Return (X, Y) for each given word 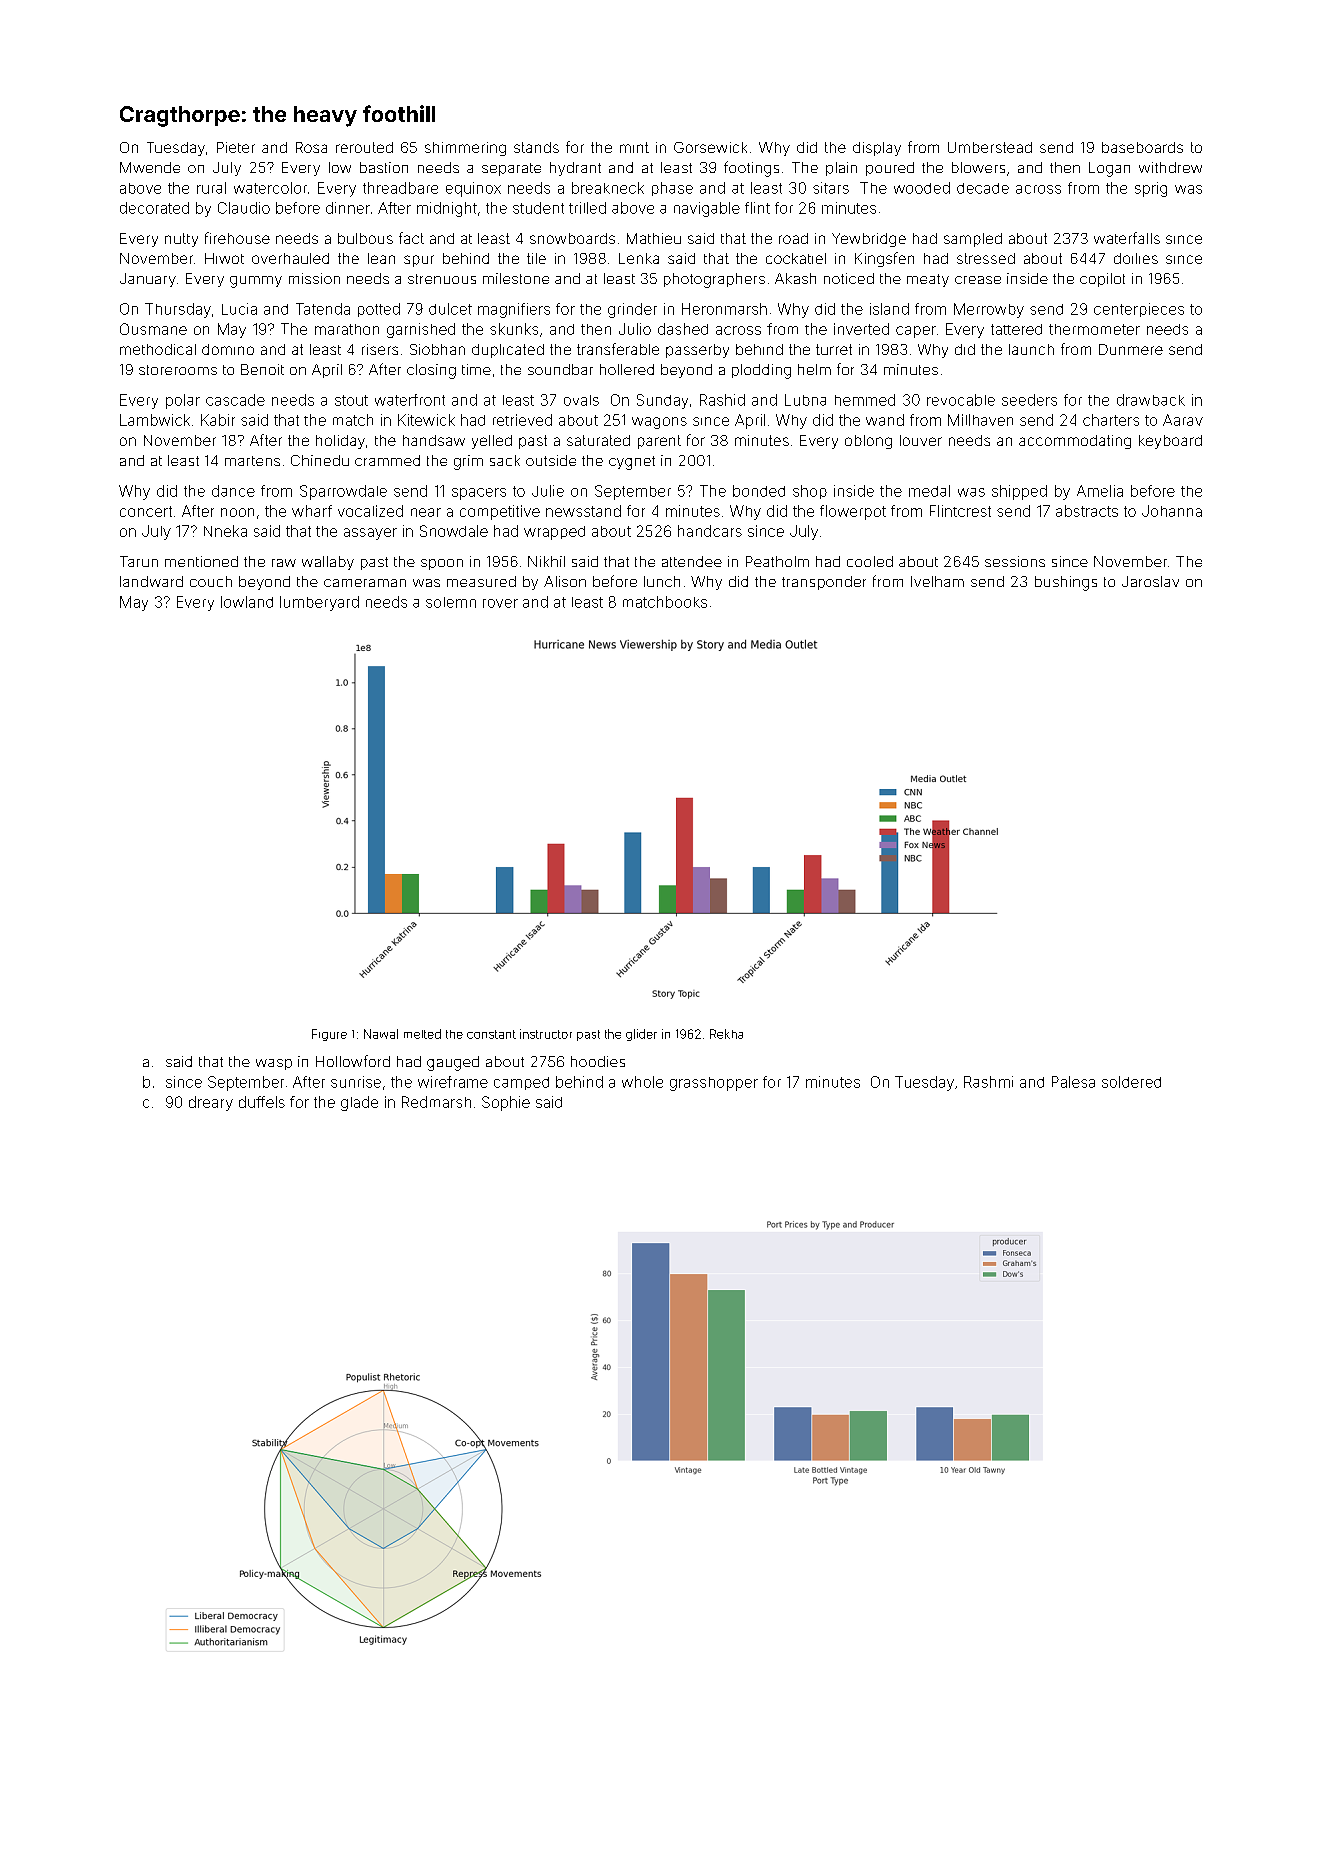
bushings (1066, 583)
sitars (831, 188)
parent (659, 442)
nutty (181, 240)
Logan (1109, 169)
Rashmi (988, 1082)
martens (252, 461)
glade (359, 1103)
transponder (824, 583)
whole (642, 1082)
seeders (1029, 400)
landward (151, 581)
